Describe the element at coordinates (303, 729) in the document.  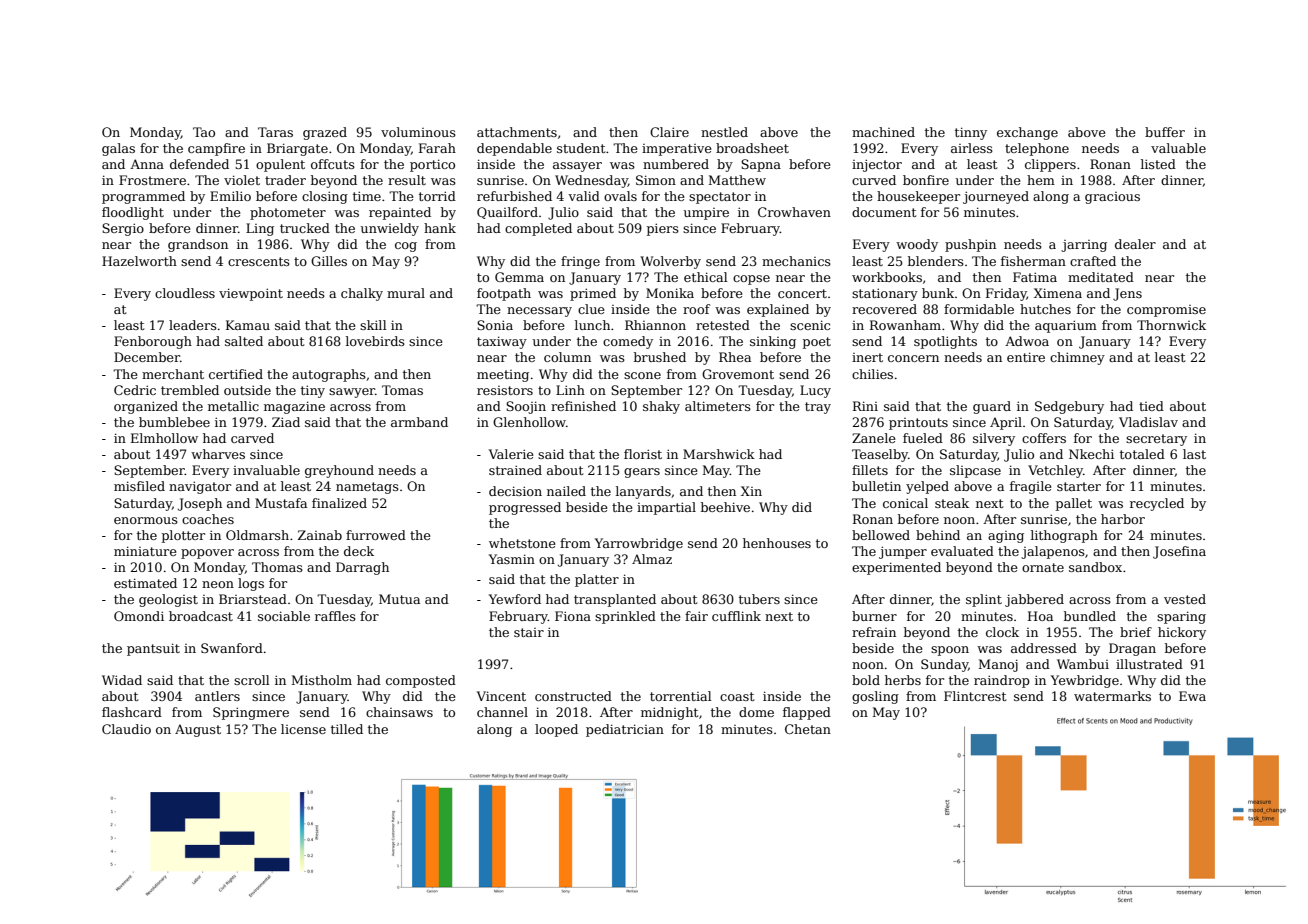
I see `license` at that location.
